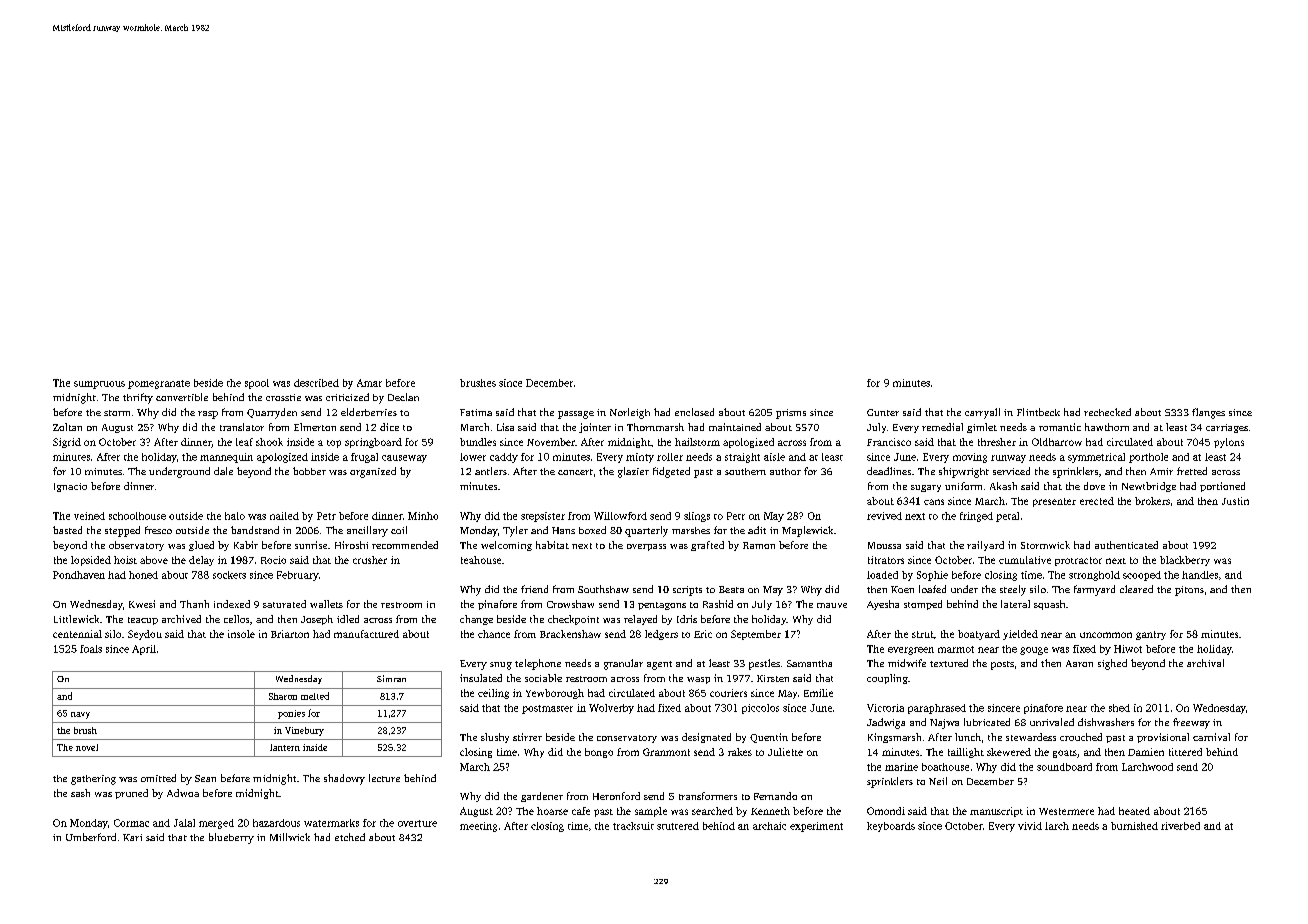  What do you see at coordinates (791, 414) in the screenshot?
I see `prisms` at bounding box center [791, 414].
